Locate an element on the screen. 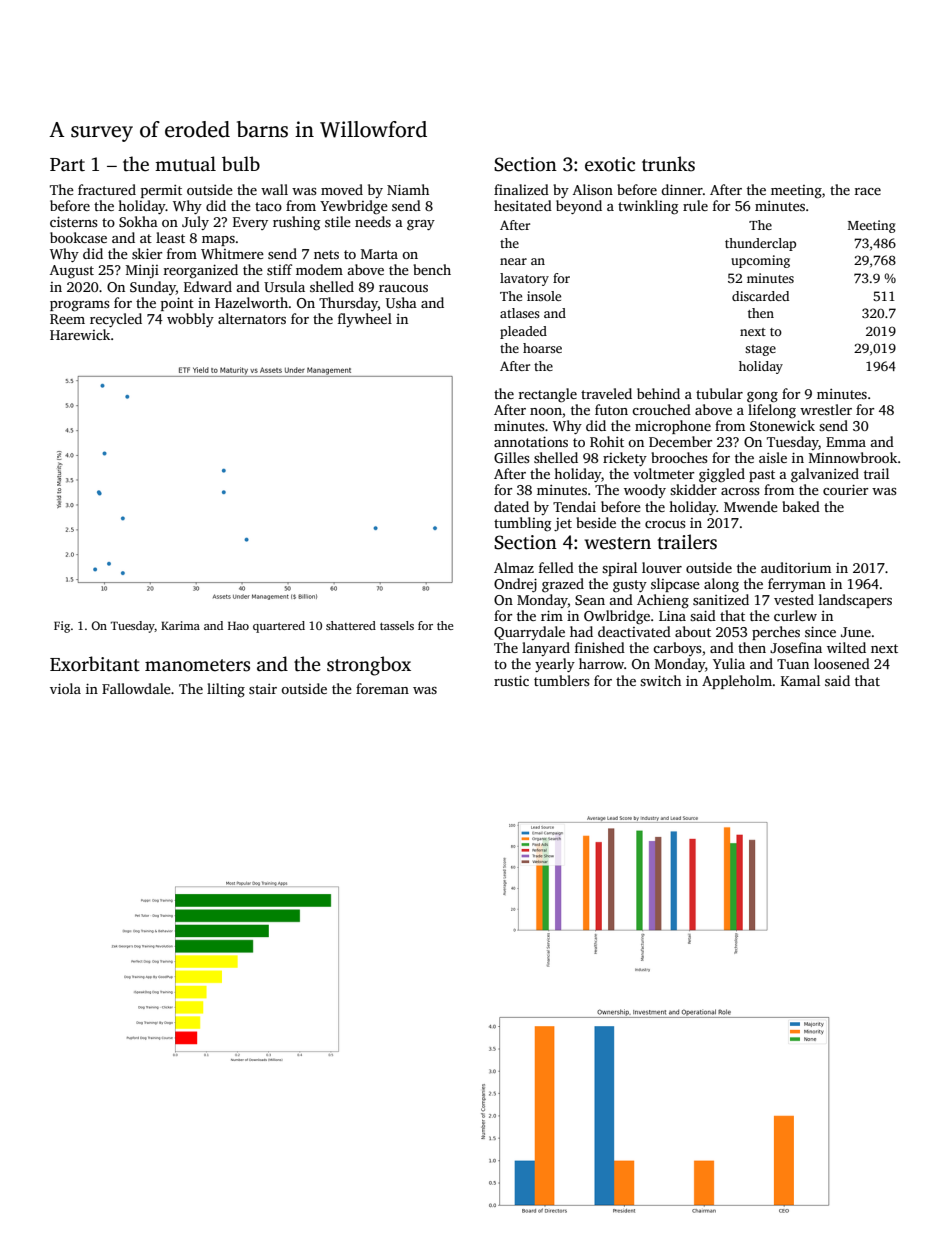 Image resolution: width=952 pixels, height=1233 pixels. grazed is located at coordinates (563, 585).
